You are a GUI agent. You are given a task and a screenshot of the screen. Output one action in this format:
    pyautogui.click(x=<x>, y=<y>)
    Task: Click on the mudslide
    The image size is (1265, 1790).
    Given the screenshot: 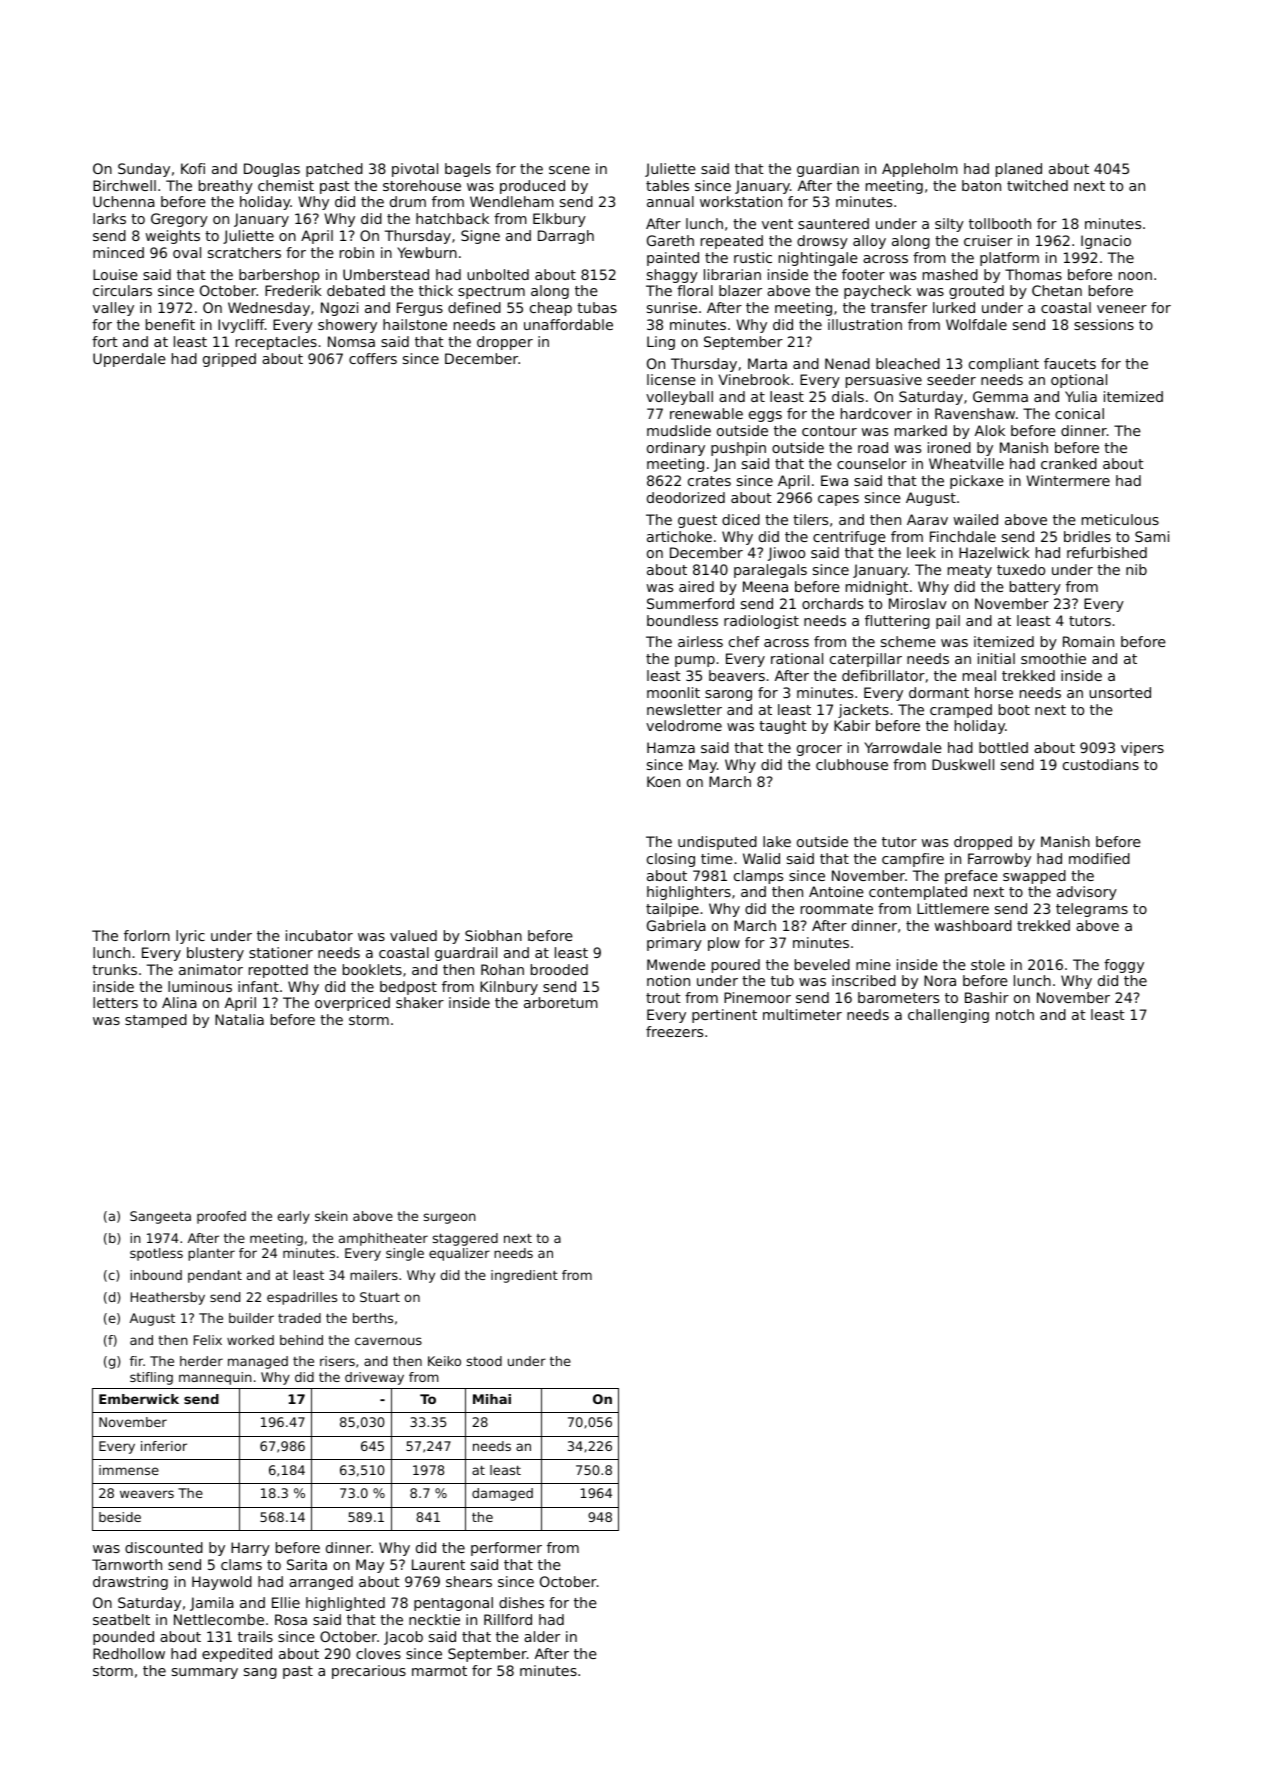 What is the action you would take?
    pyautogui.click(x=679, y=430)
